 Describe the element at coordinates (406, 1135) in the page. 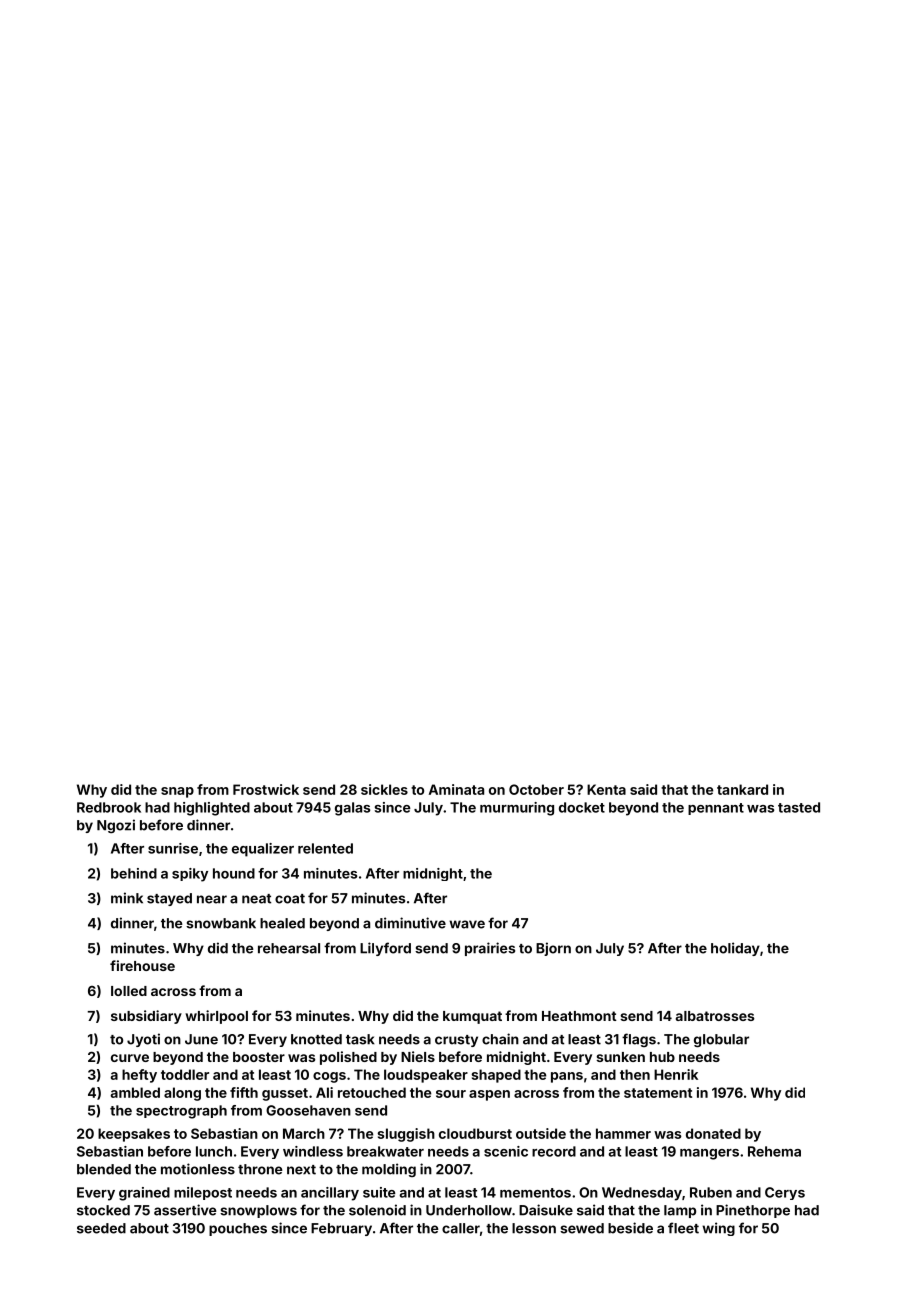

I see `sluggish` at that location.
